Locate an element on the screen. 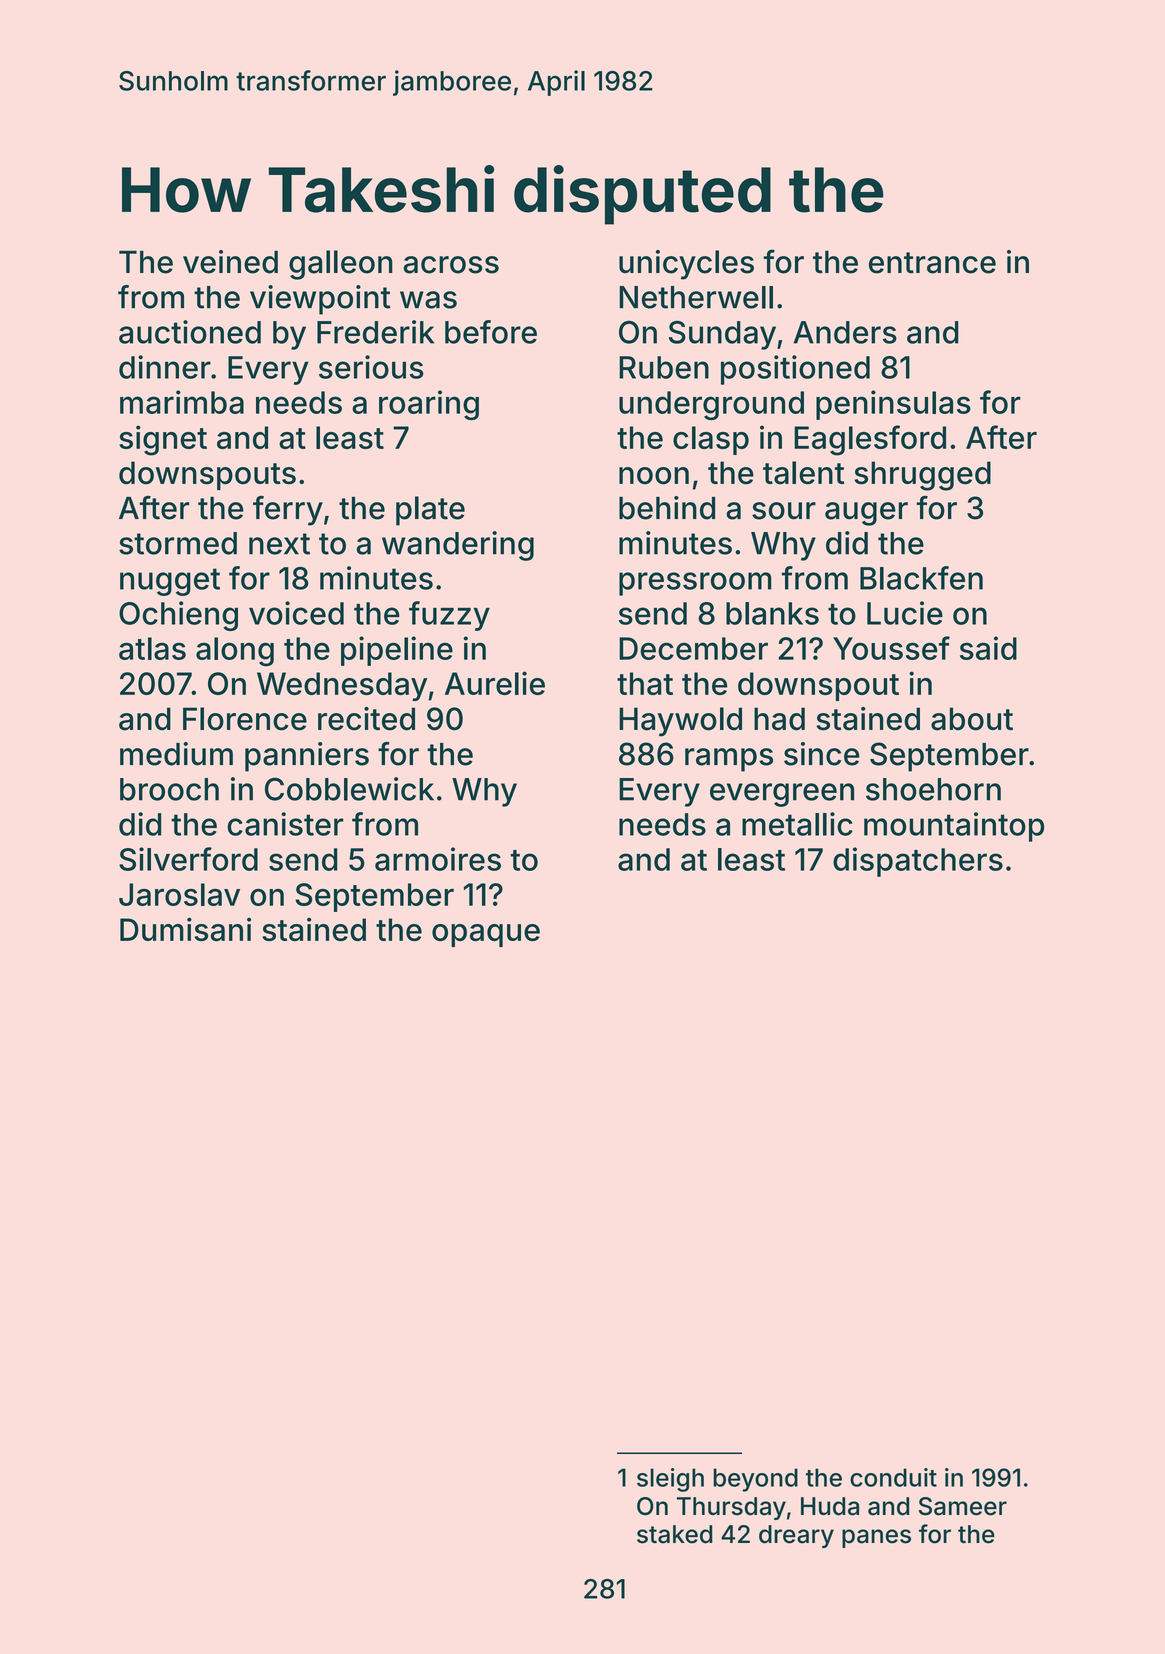 Image resolution: width=1165 pixels, height=1654 pixels. dispatchers is located at coordinates (918, 862).
